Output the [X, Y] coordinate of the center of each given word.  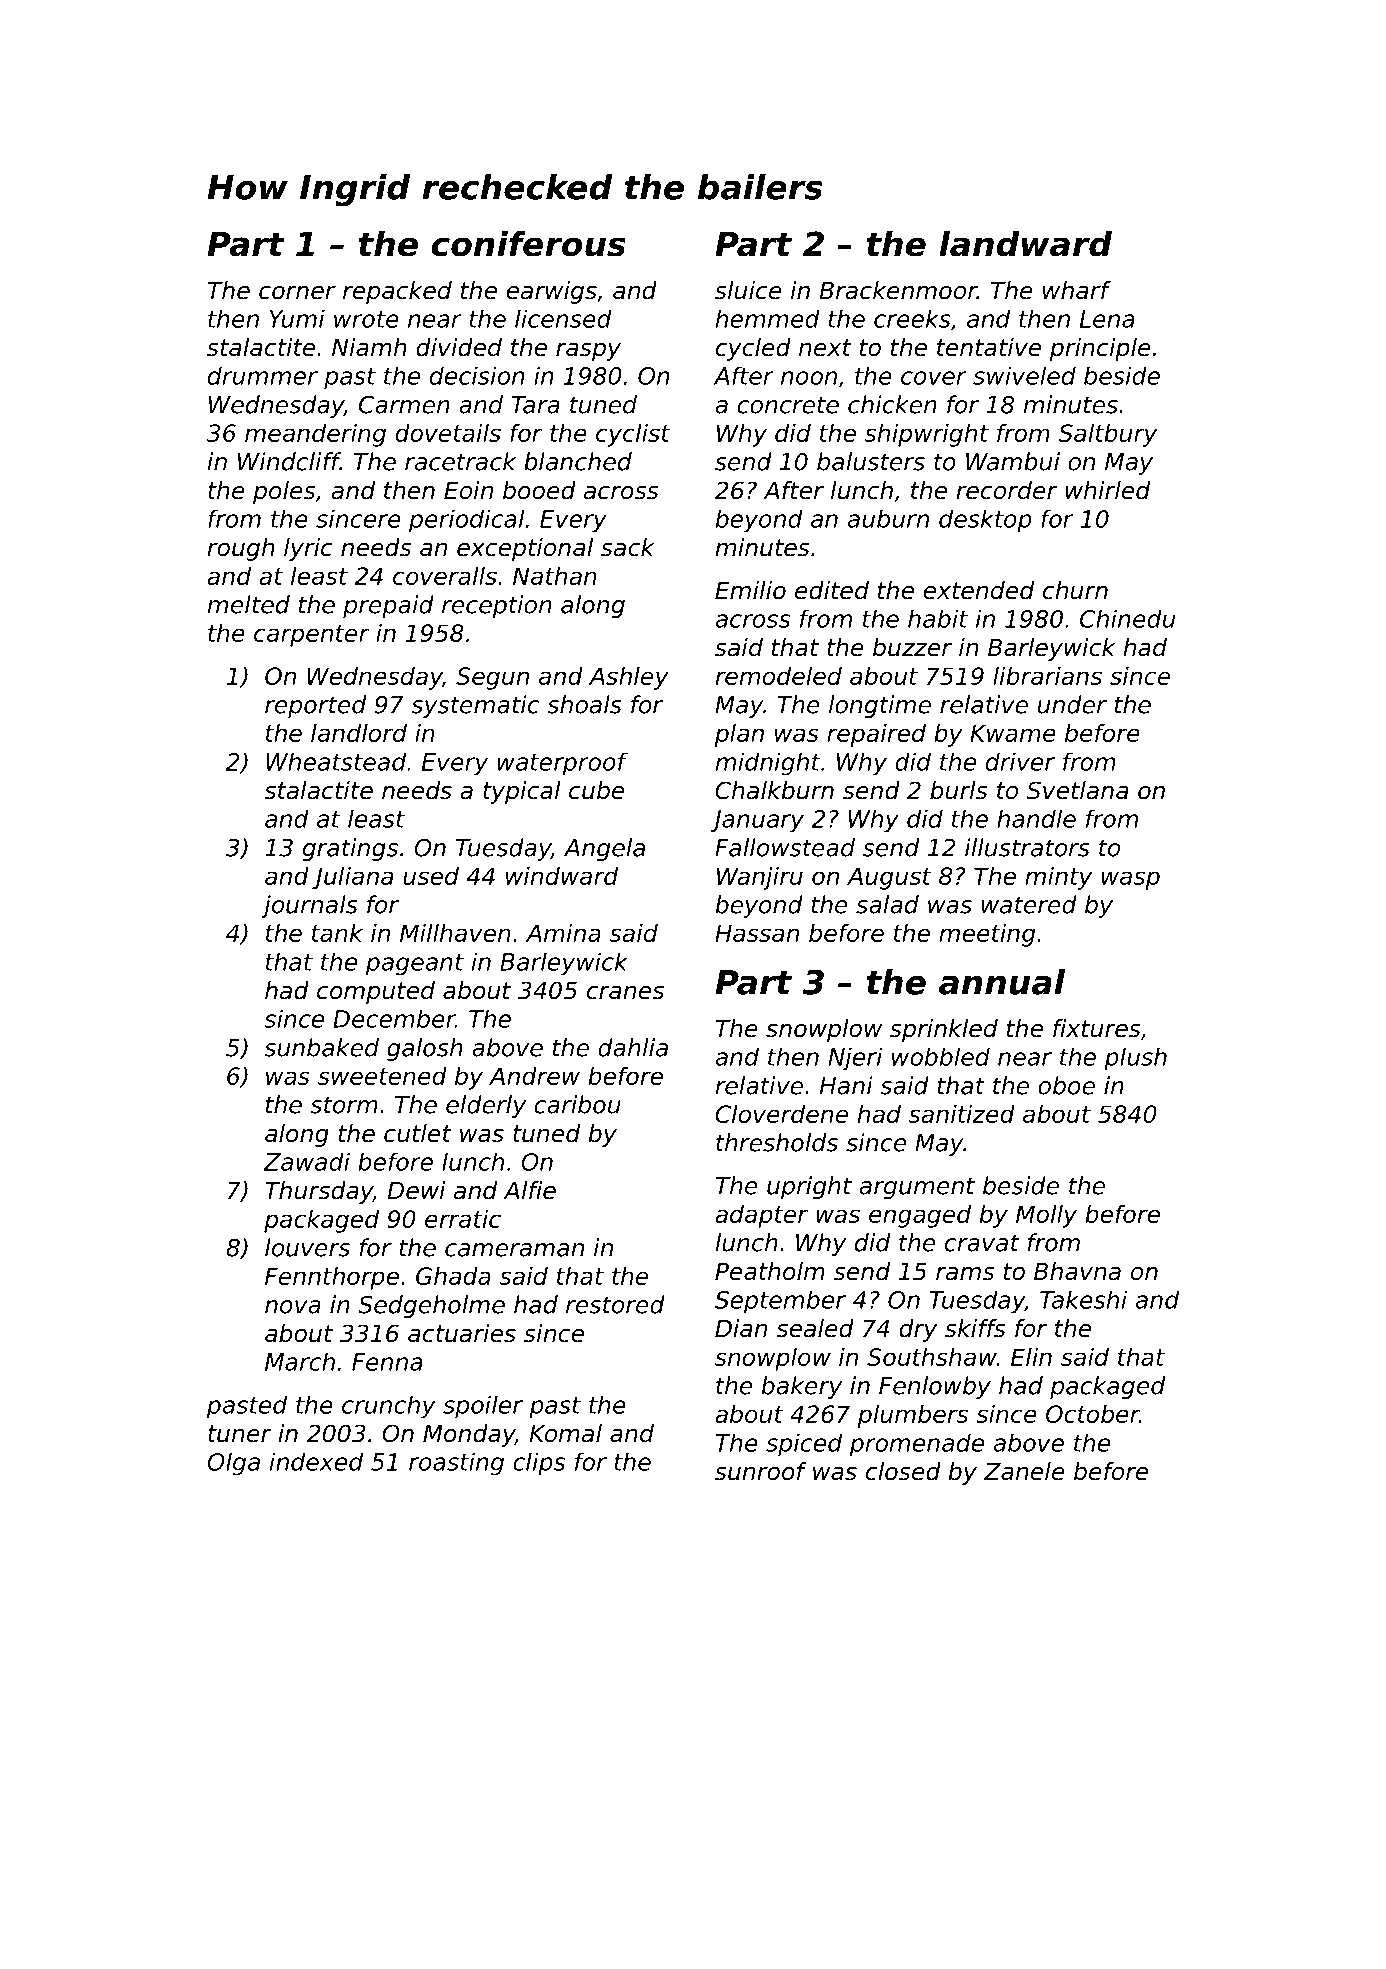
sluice [748, 290]
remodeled [778, 676]
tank [337, 933]
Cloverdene [782, 1114]
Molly [1046, 1216]
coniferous [529, 244]
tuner [240, 1434]
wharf [1077, 290]
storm [344, 1105]
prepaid [388, 606]
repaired [876, 735]
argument [917, 1188]
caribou [577, 1104]
